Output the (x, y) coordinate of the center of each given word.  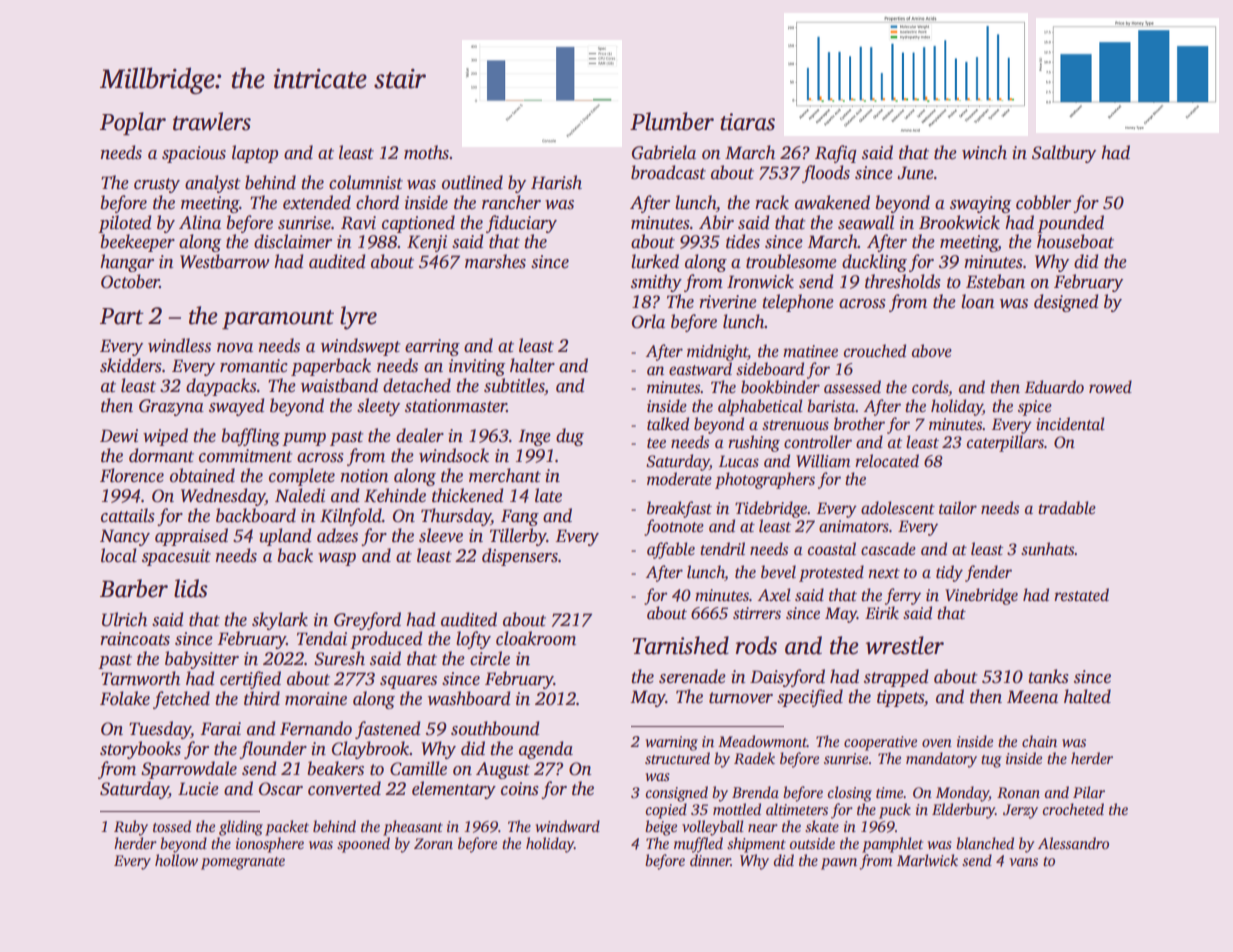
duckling (874, 263)
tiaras (747, 122)
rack (772, 202)
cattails (128, 515)
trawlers (212, 121)
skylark (280, 621)
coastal (832, 549)
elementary (454, 790)
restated (1081, 595)
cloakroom (536, 638)
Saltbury (1064, 154)
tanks (1048, 676)
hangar (127, 263)
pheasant (413, 828)
